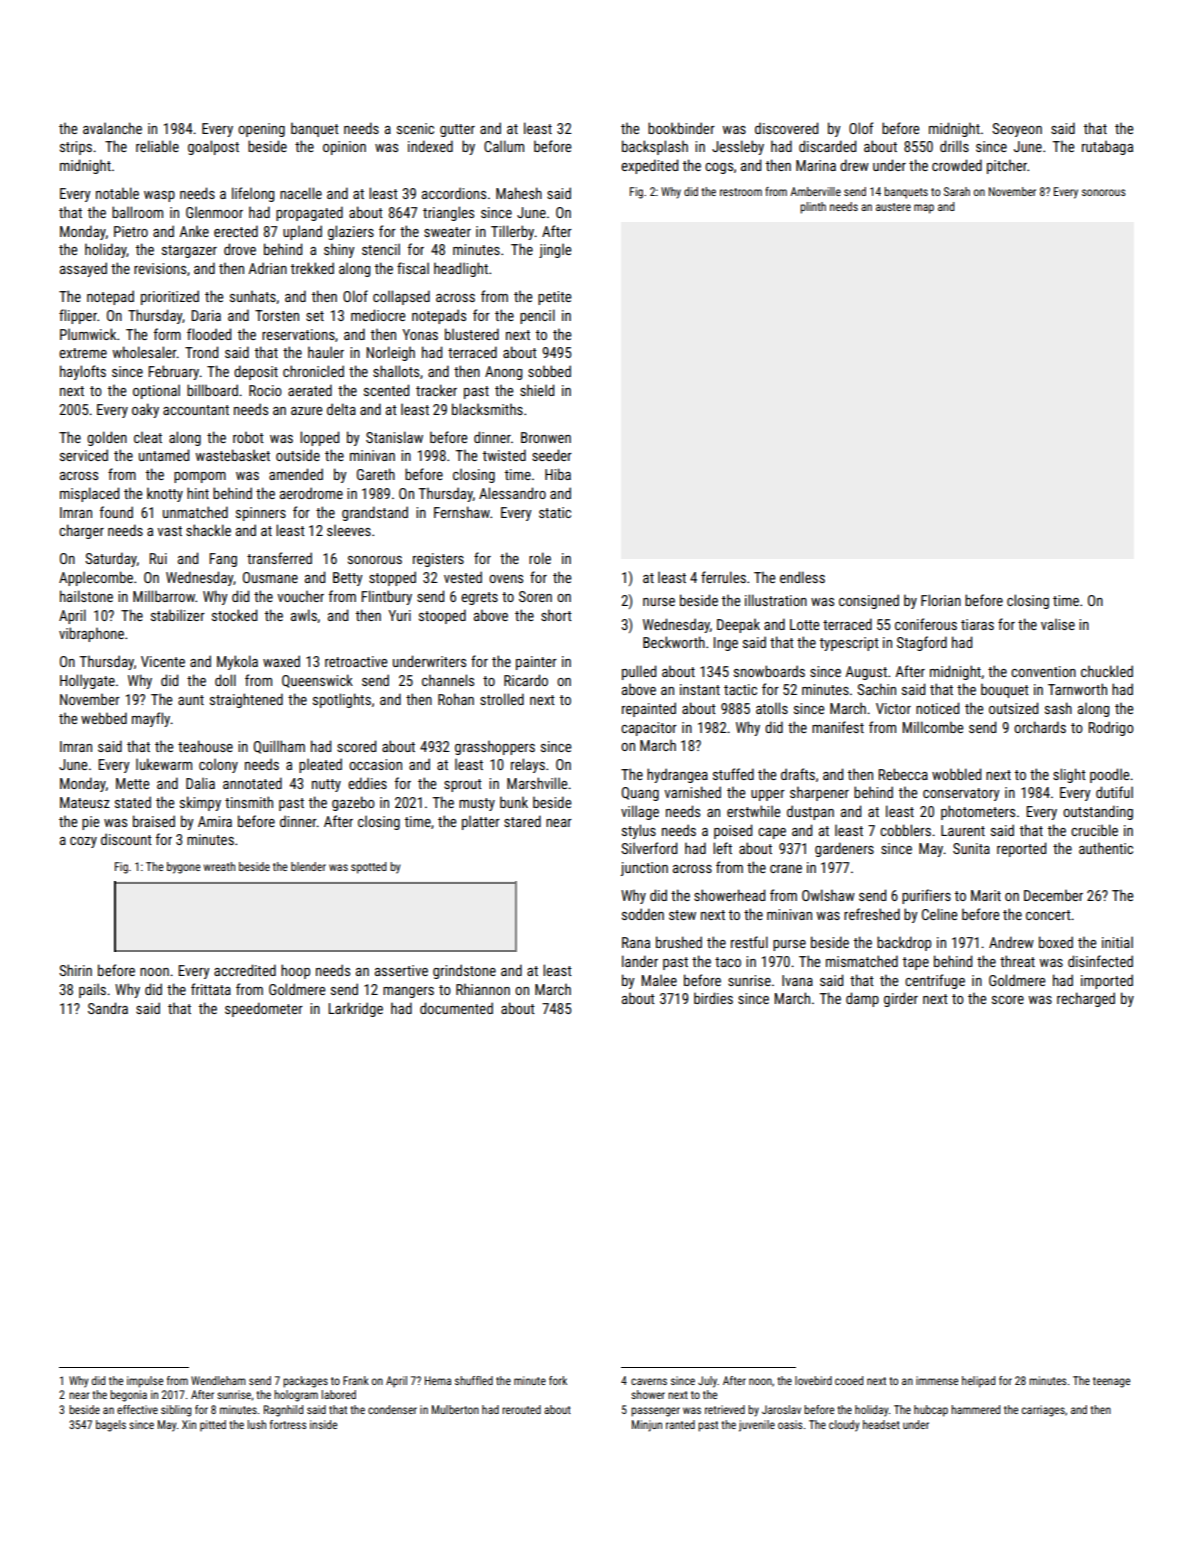 The image size is (1193, 1544). Describe the element at coordinates (554, 298) in the screenshot. I see `petite` at that location.
